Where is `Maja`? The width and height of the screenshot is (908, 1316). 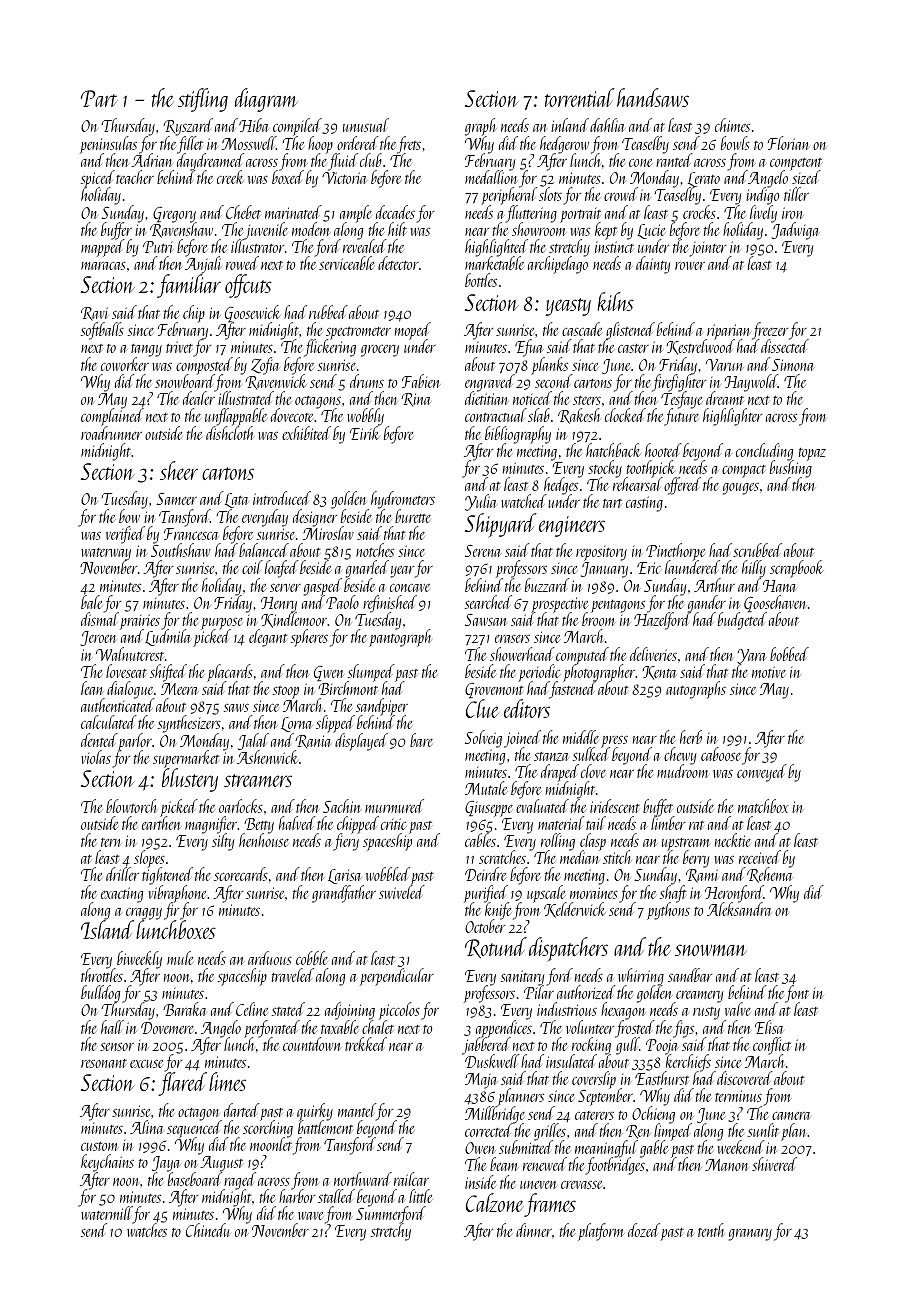 Maja is located at coordinates (481, 1081).
